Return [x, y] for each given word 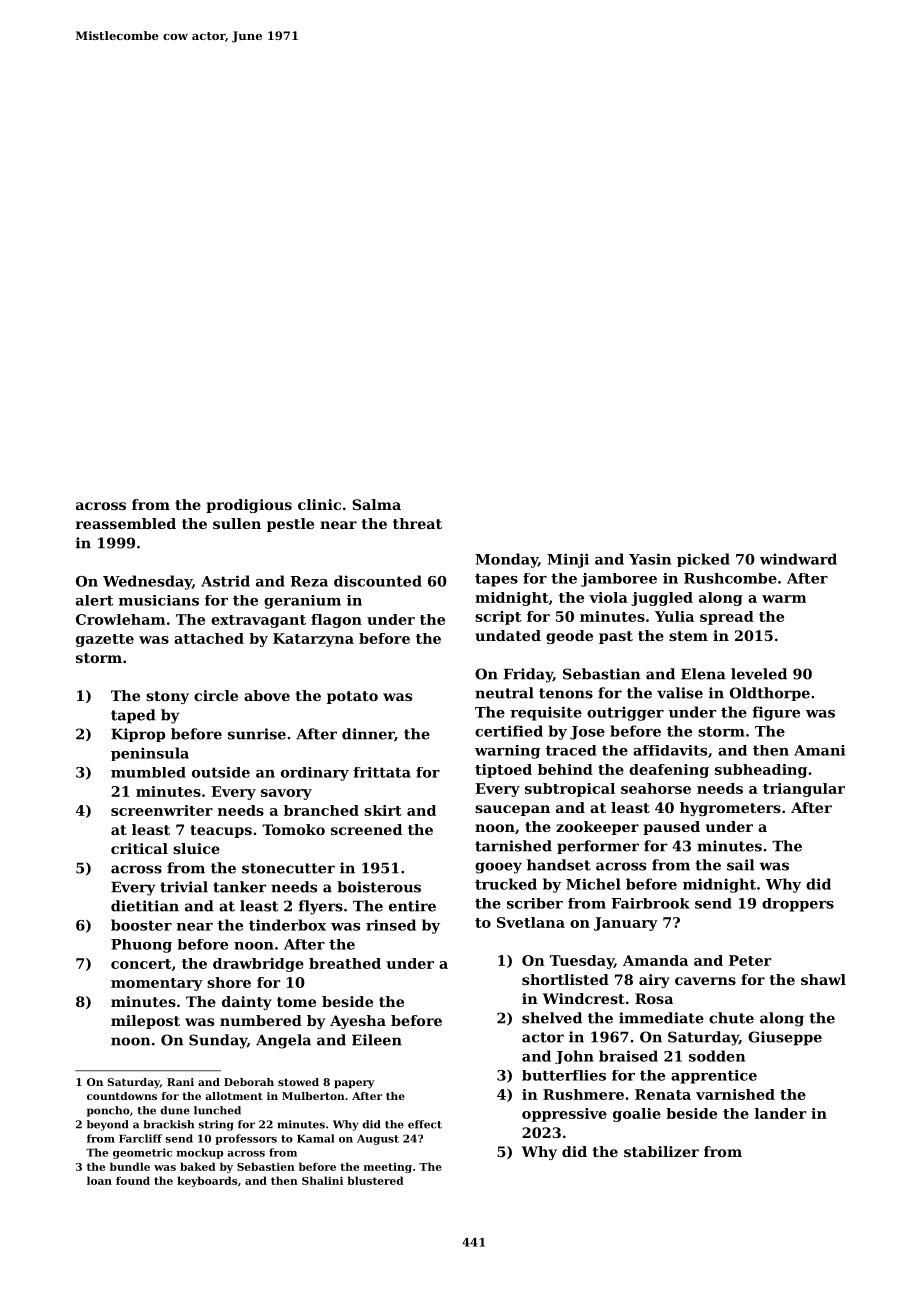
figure [776, 713]
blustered [375, 1180]
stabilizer [661, 1151]
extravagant [258, 621]
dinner [368, 735]
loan [99, 1180]
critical [139, 848]
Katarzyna [313, 640]
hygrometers [730, 809]
